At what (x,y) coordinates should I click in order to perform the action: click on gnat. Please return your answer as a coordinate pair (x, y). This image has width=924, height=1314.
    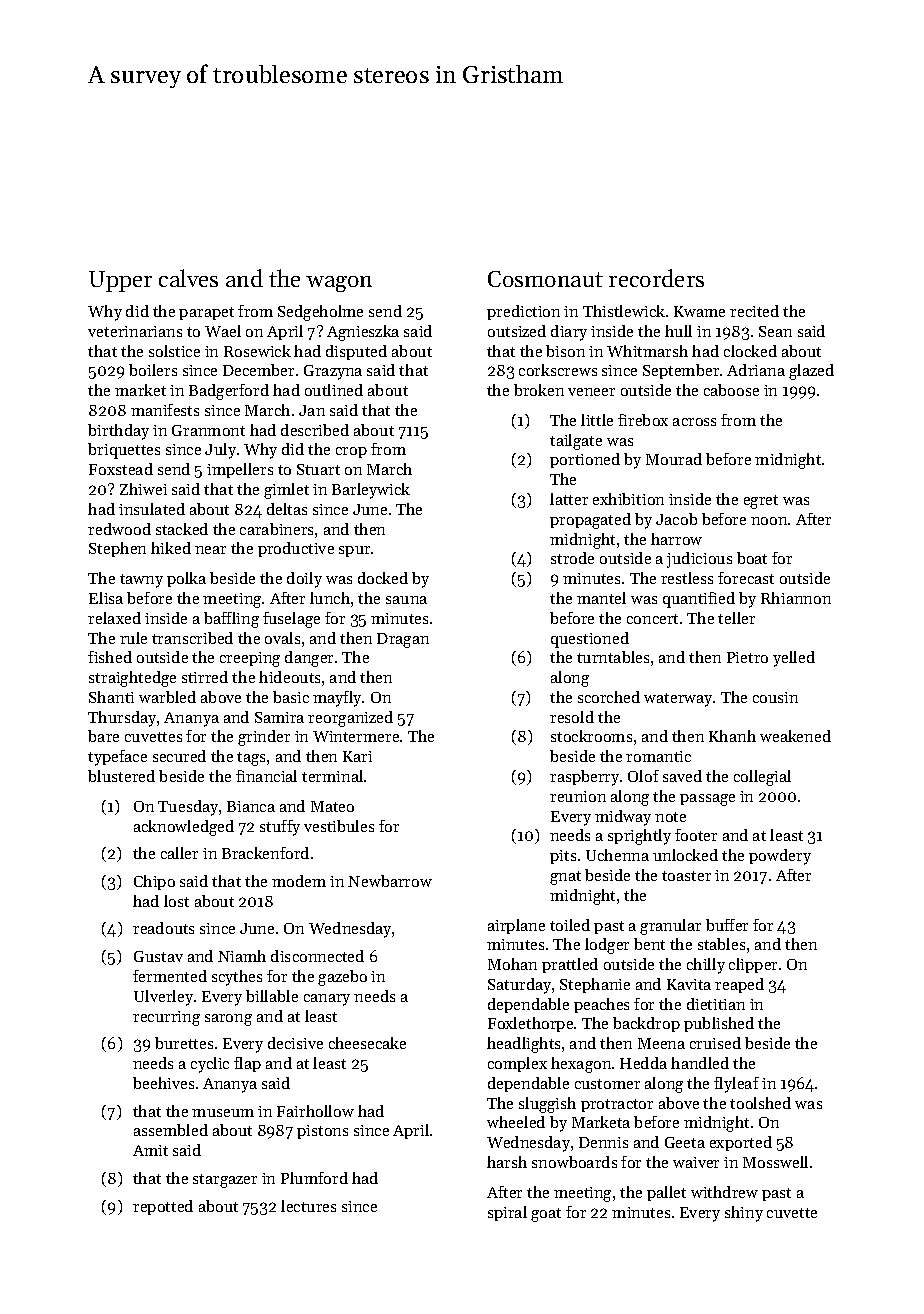
    Looking at the image, I should click on (565, 878).
